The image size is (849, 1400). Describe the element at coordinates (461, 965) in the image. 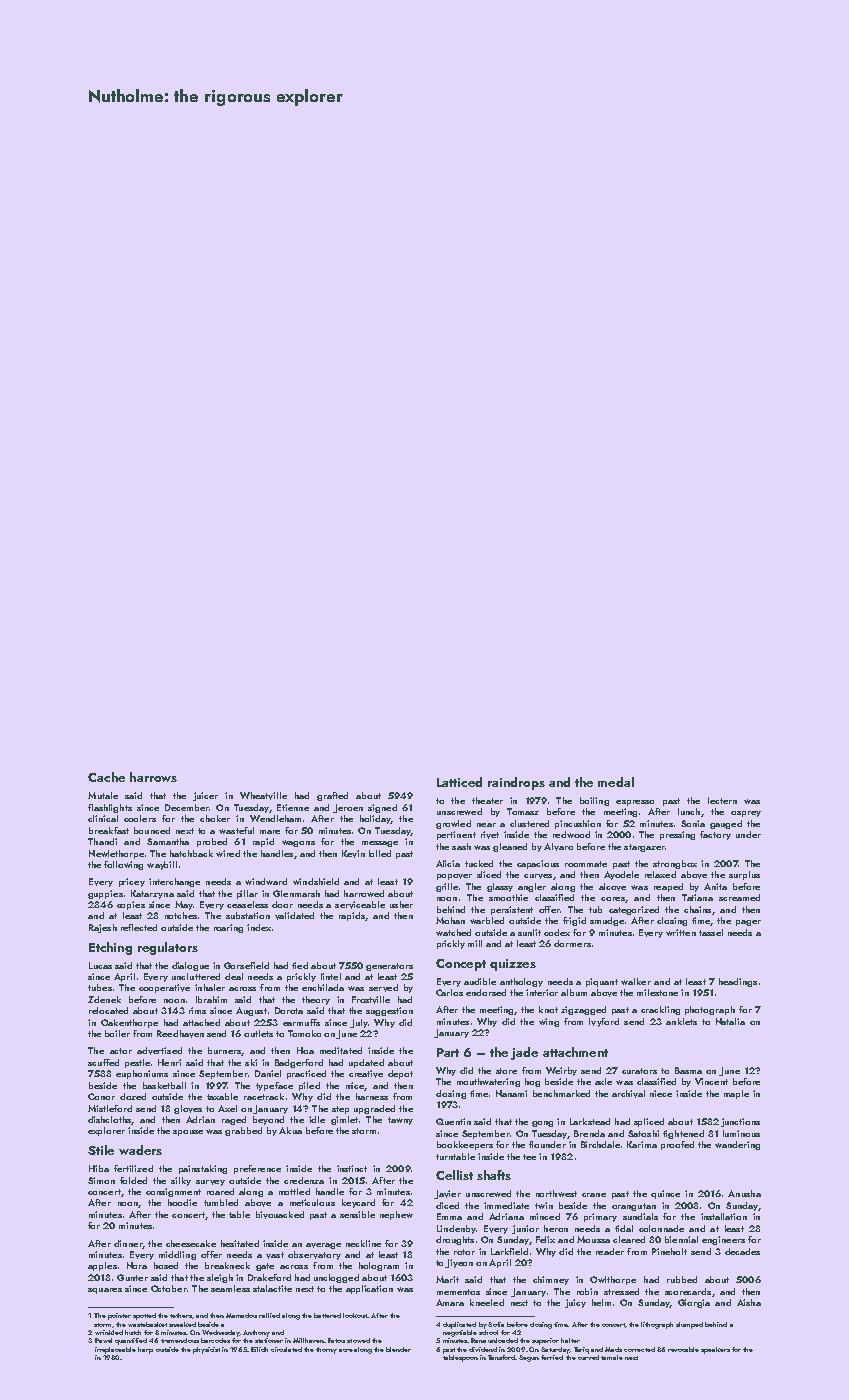

I see `Concept` at that location.
